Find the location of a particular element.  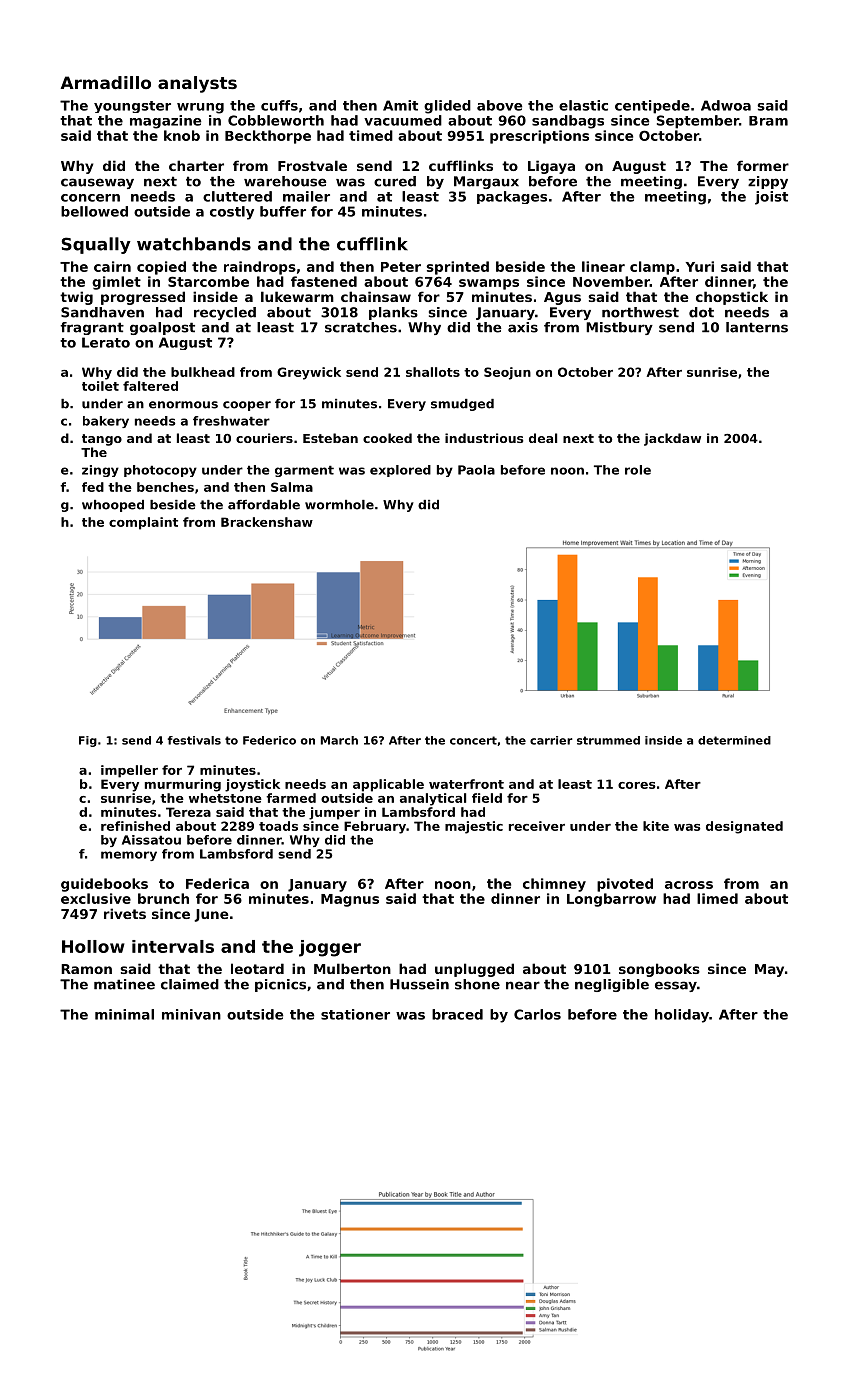

minimal is located at coordinates (124, 1014).
